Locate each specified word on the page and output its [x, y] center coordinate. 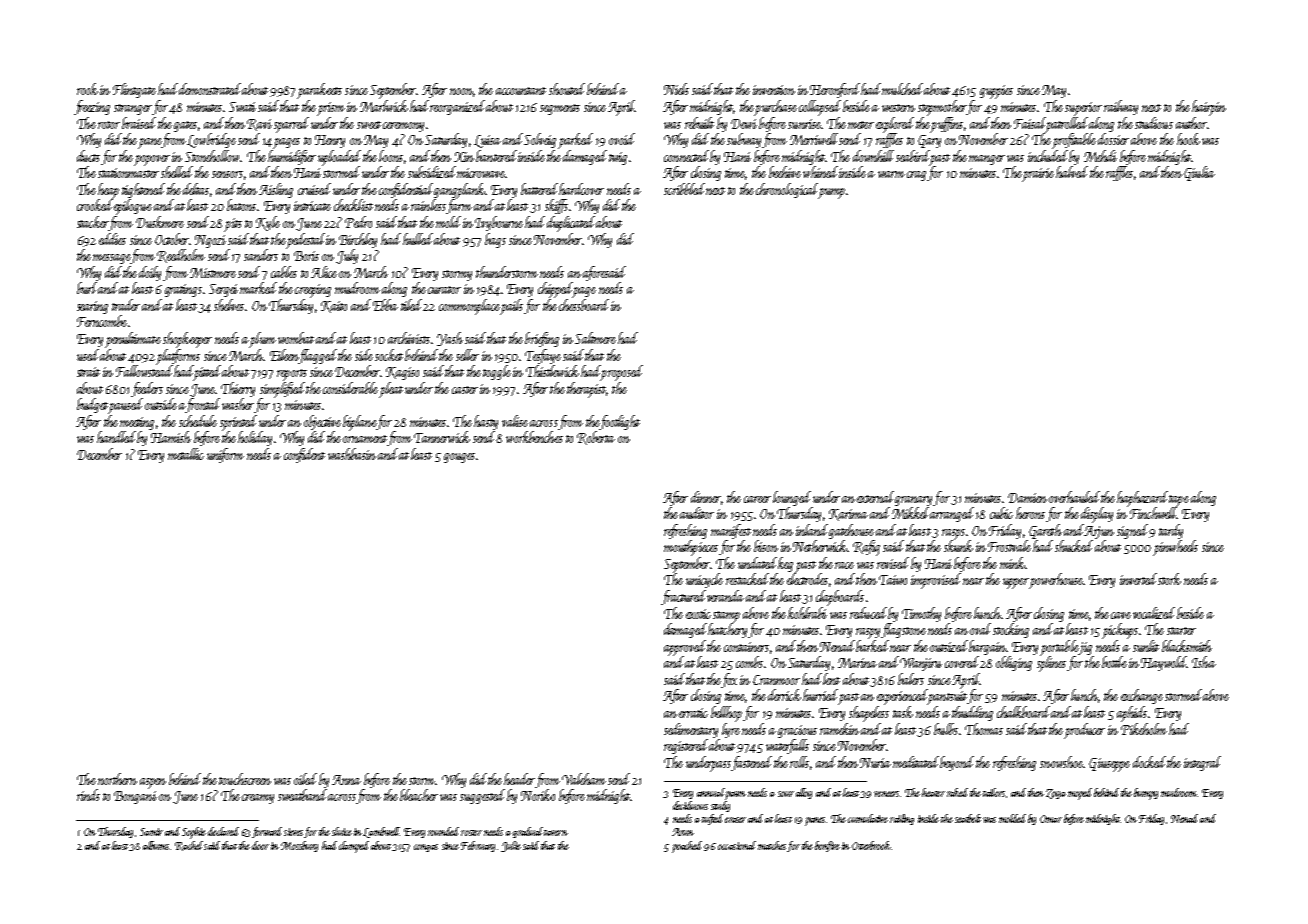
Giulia [1199, 173]
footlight [620, 422]
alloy [804, 793]
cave [1121, 615]
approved [685, 648]
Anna [346, 780]
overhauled [1074, 497]
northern [117, 779]
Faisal [1030, 123]
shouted [567, 89]
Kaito [334, 307]
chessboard [584, 305]
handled [116, 437]
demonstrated [210, 89]
